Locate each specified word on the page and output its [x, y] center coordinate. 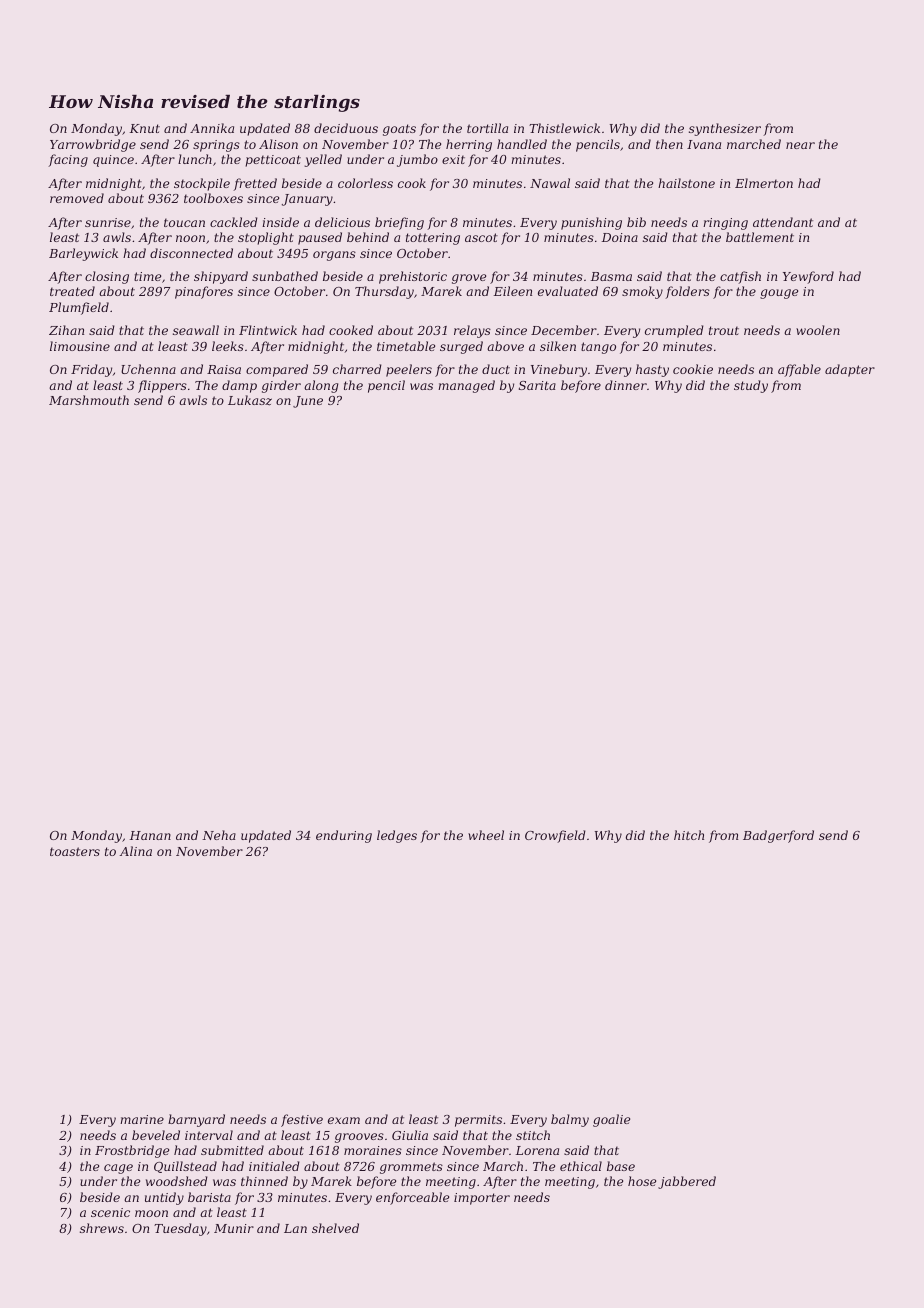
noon [190, 238]
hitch [689, 835]
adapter [850, 370]
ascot [481, 237]
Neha [219, 835]
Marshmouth [89, 400]
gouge [779, 294]
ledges [397, 836]
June [308, 402]
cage [118, 1169]
